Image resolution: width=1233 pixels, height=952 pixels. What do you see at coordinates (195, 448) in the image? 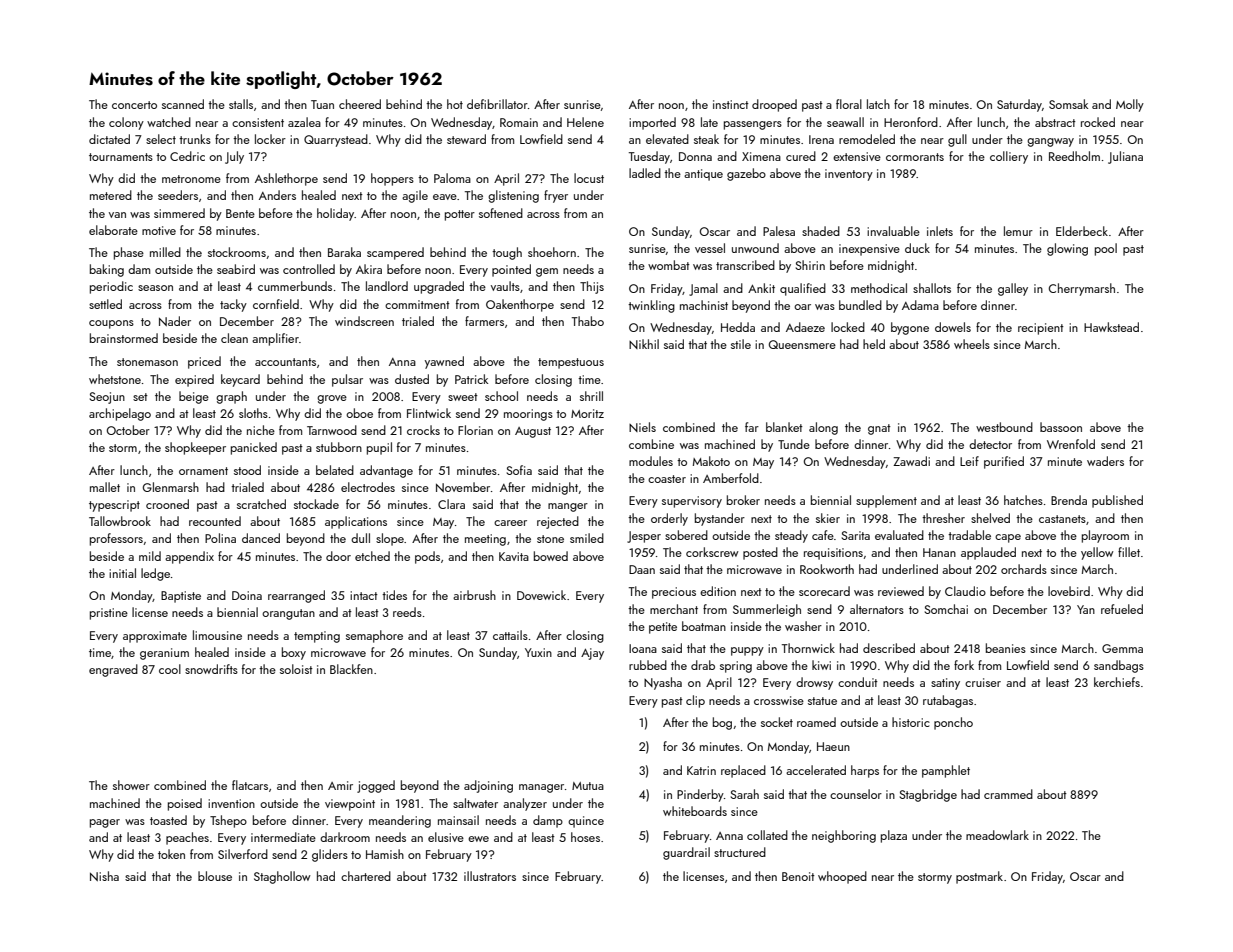
I see `shopkeeper` at bounding box center [195, 448].
